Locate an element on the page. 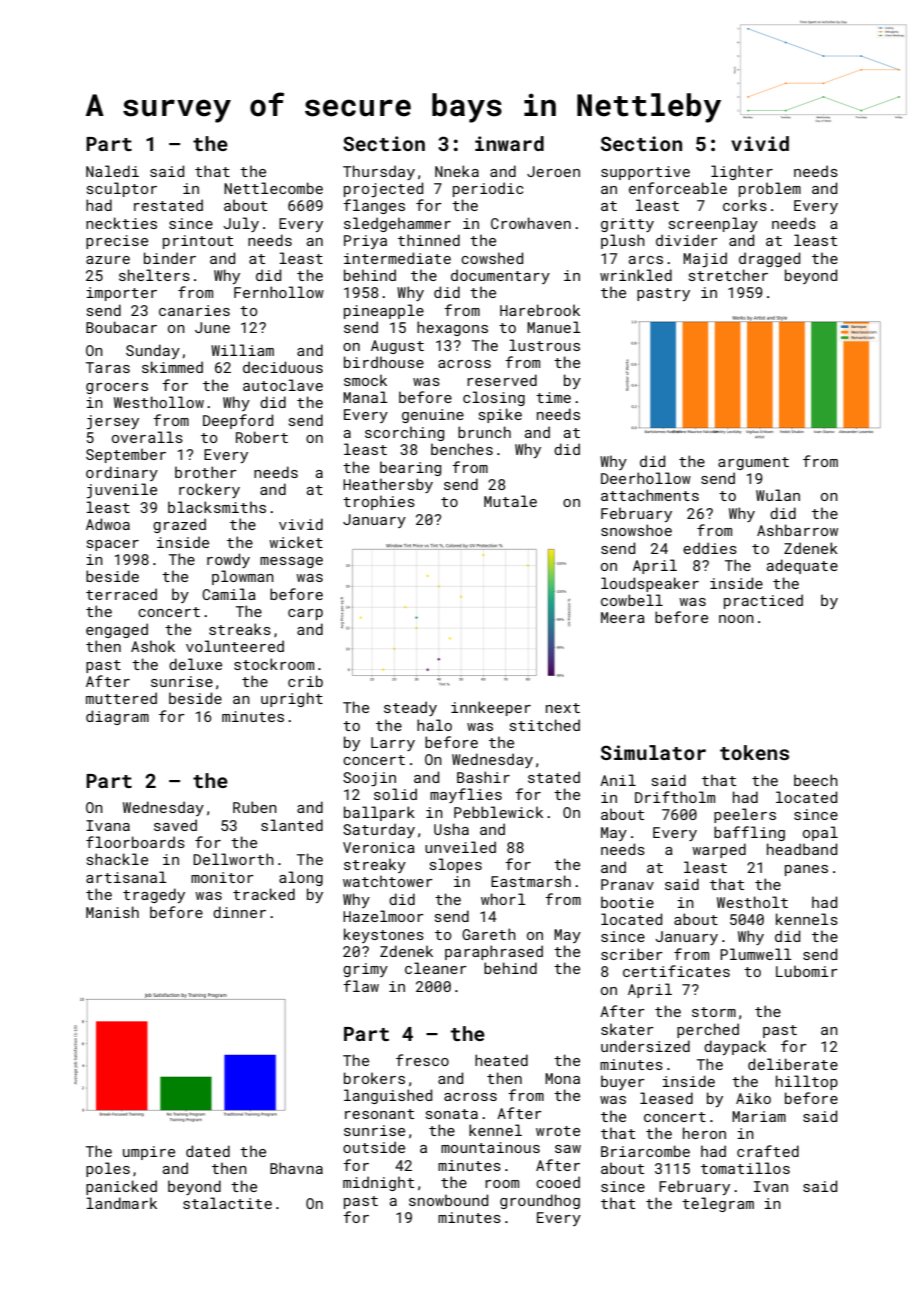  inward is located at coordinates (509, 143).
